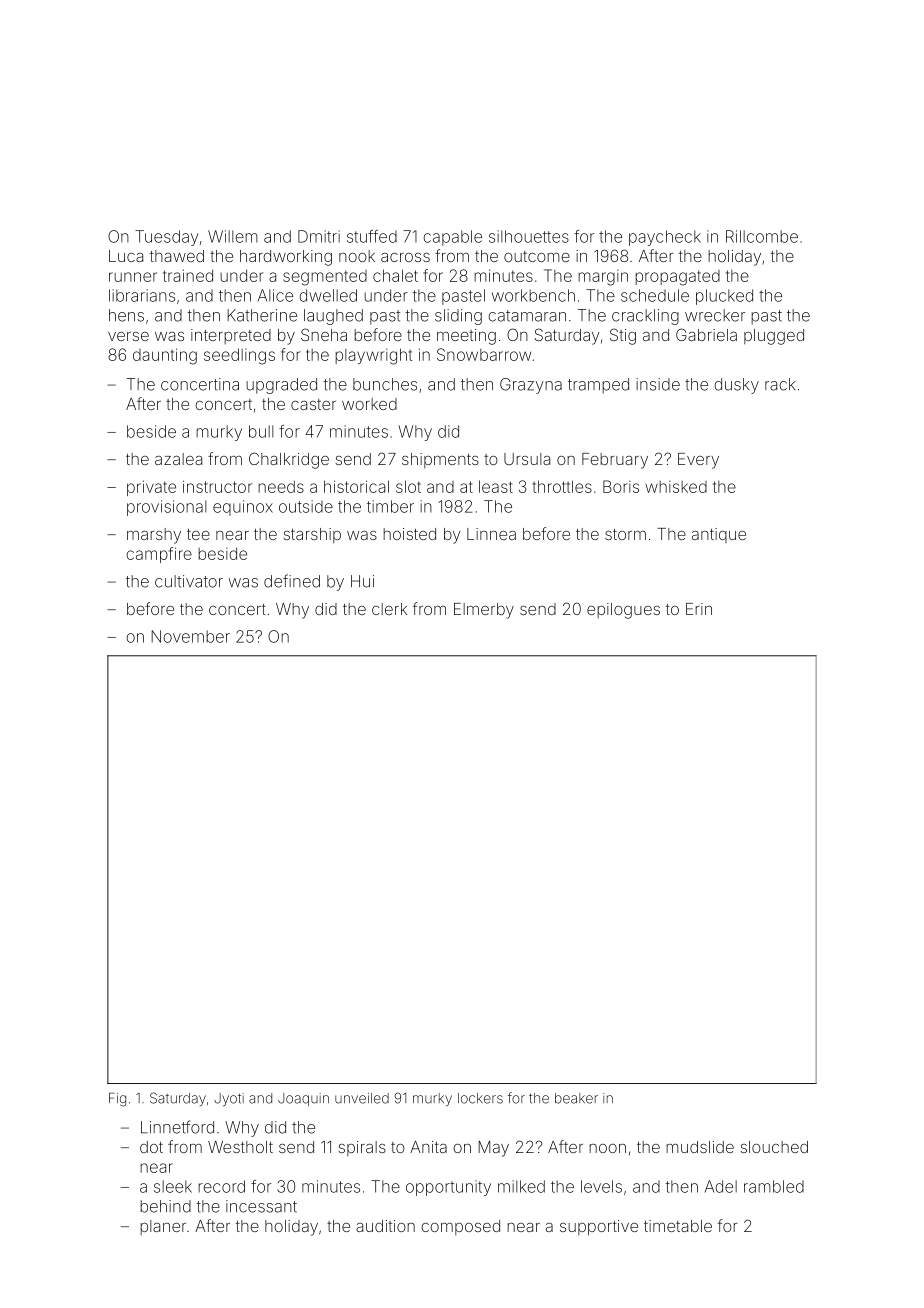  Describe the element at coordinates (229, 1099) in the screenshot. I see `Jyoti` at that location.
